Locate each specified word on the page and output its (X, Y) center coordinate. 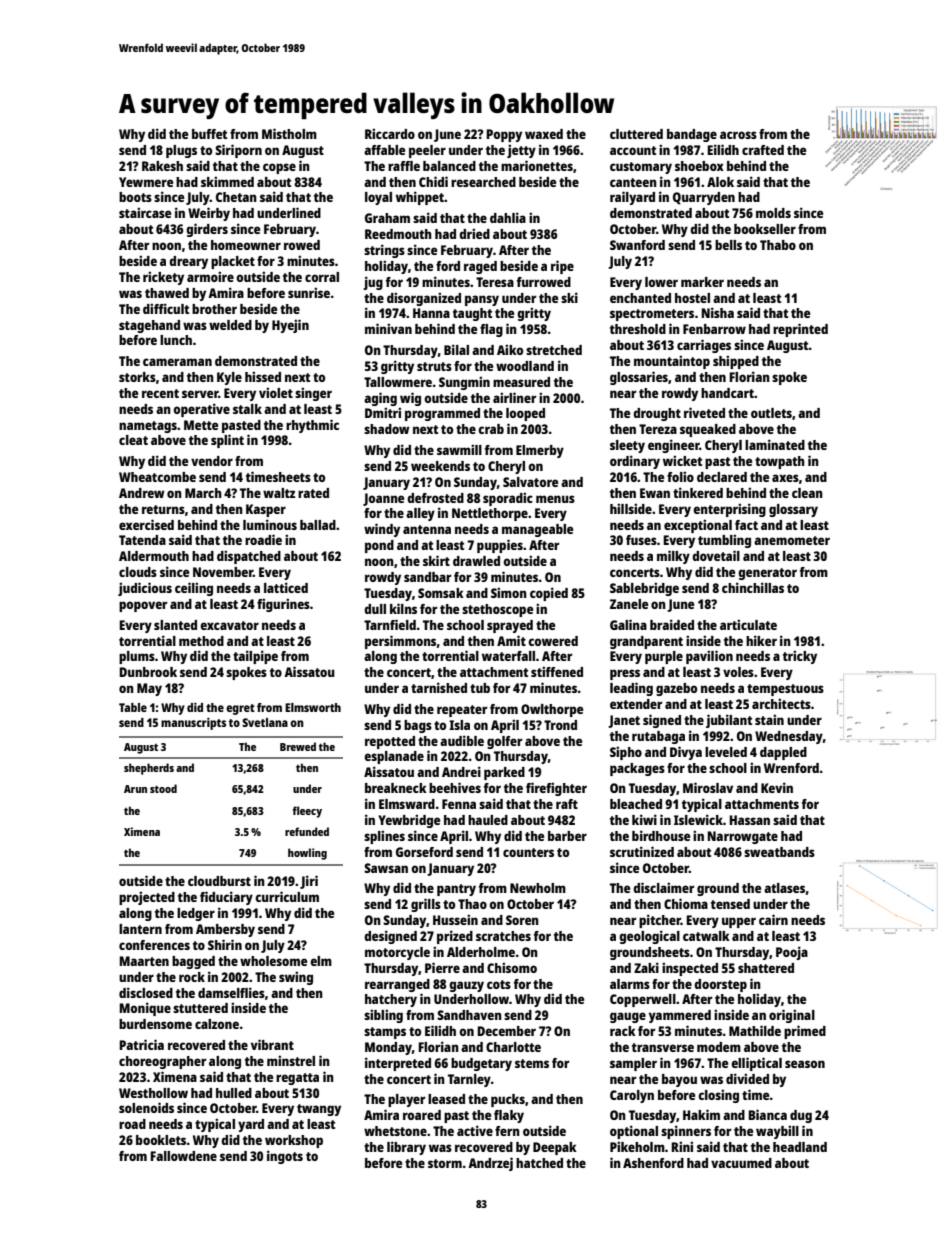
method (201, 641)
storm (445, 1163)
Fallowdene (183, 1156)
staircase (145, 212)
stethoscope (497, 610)
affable (384, 150)
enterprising (729, 510)
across (738, 135)
